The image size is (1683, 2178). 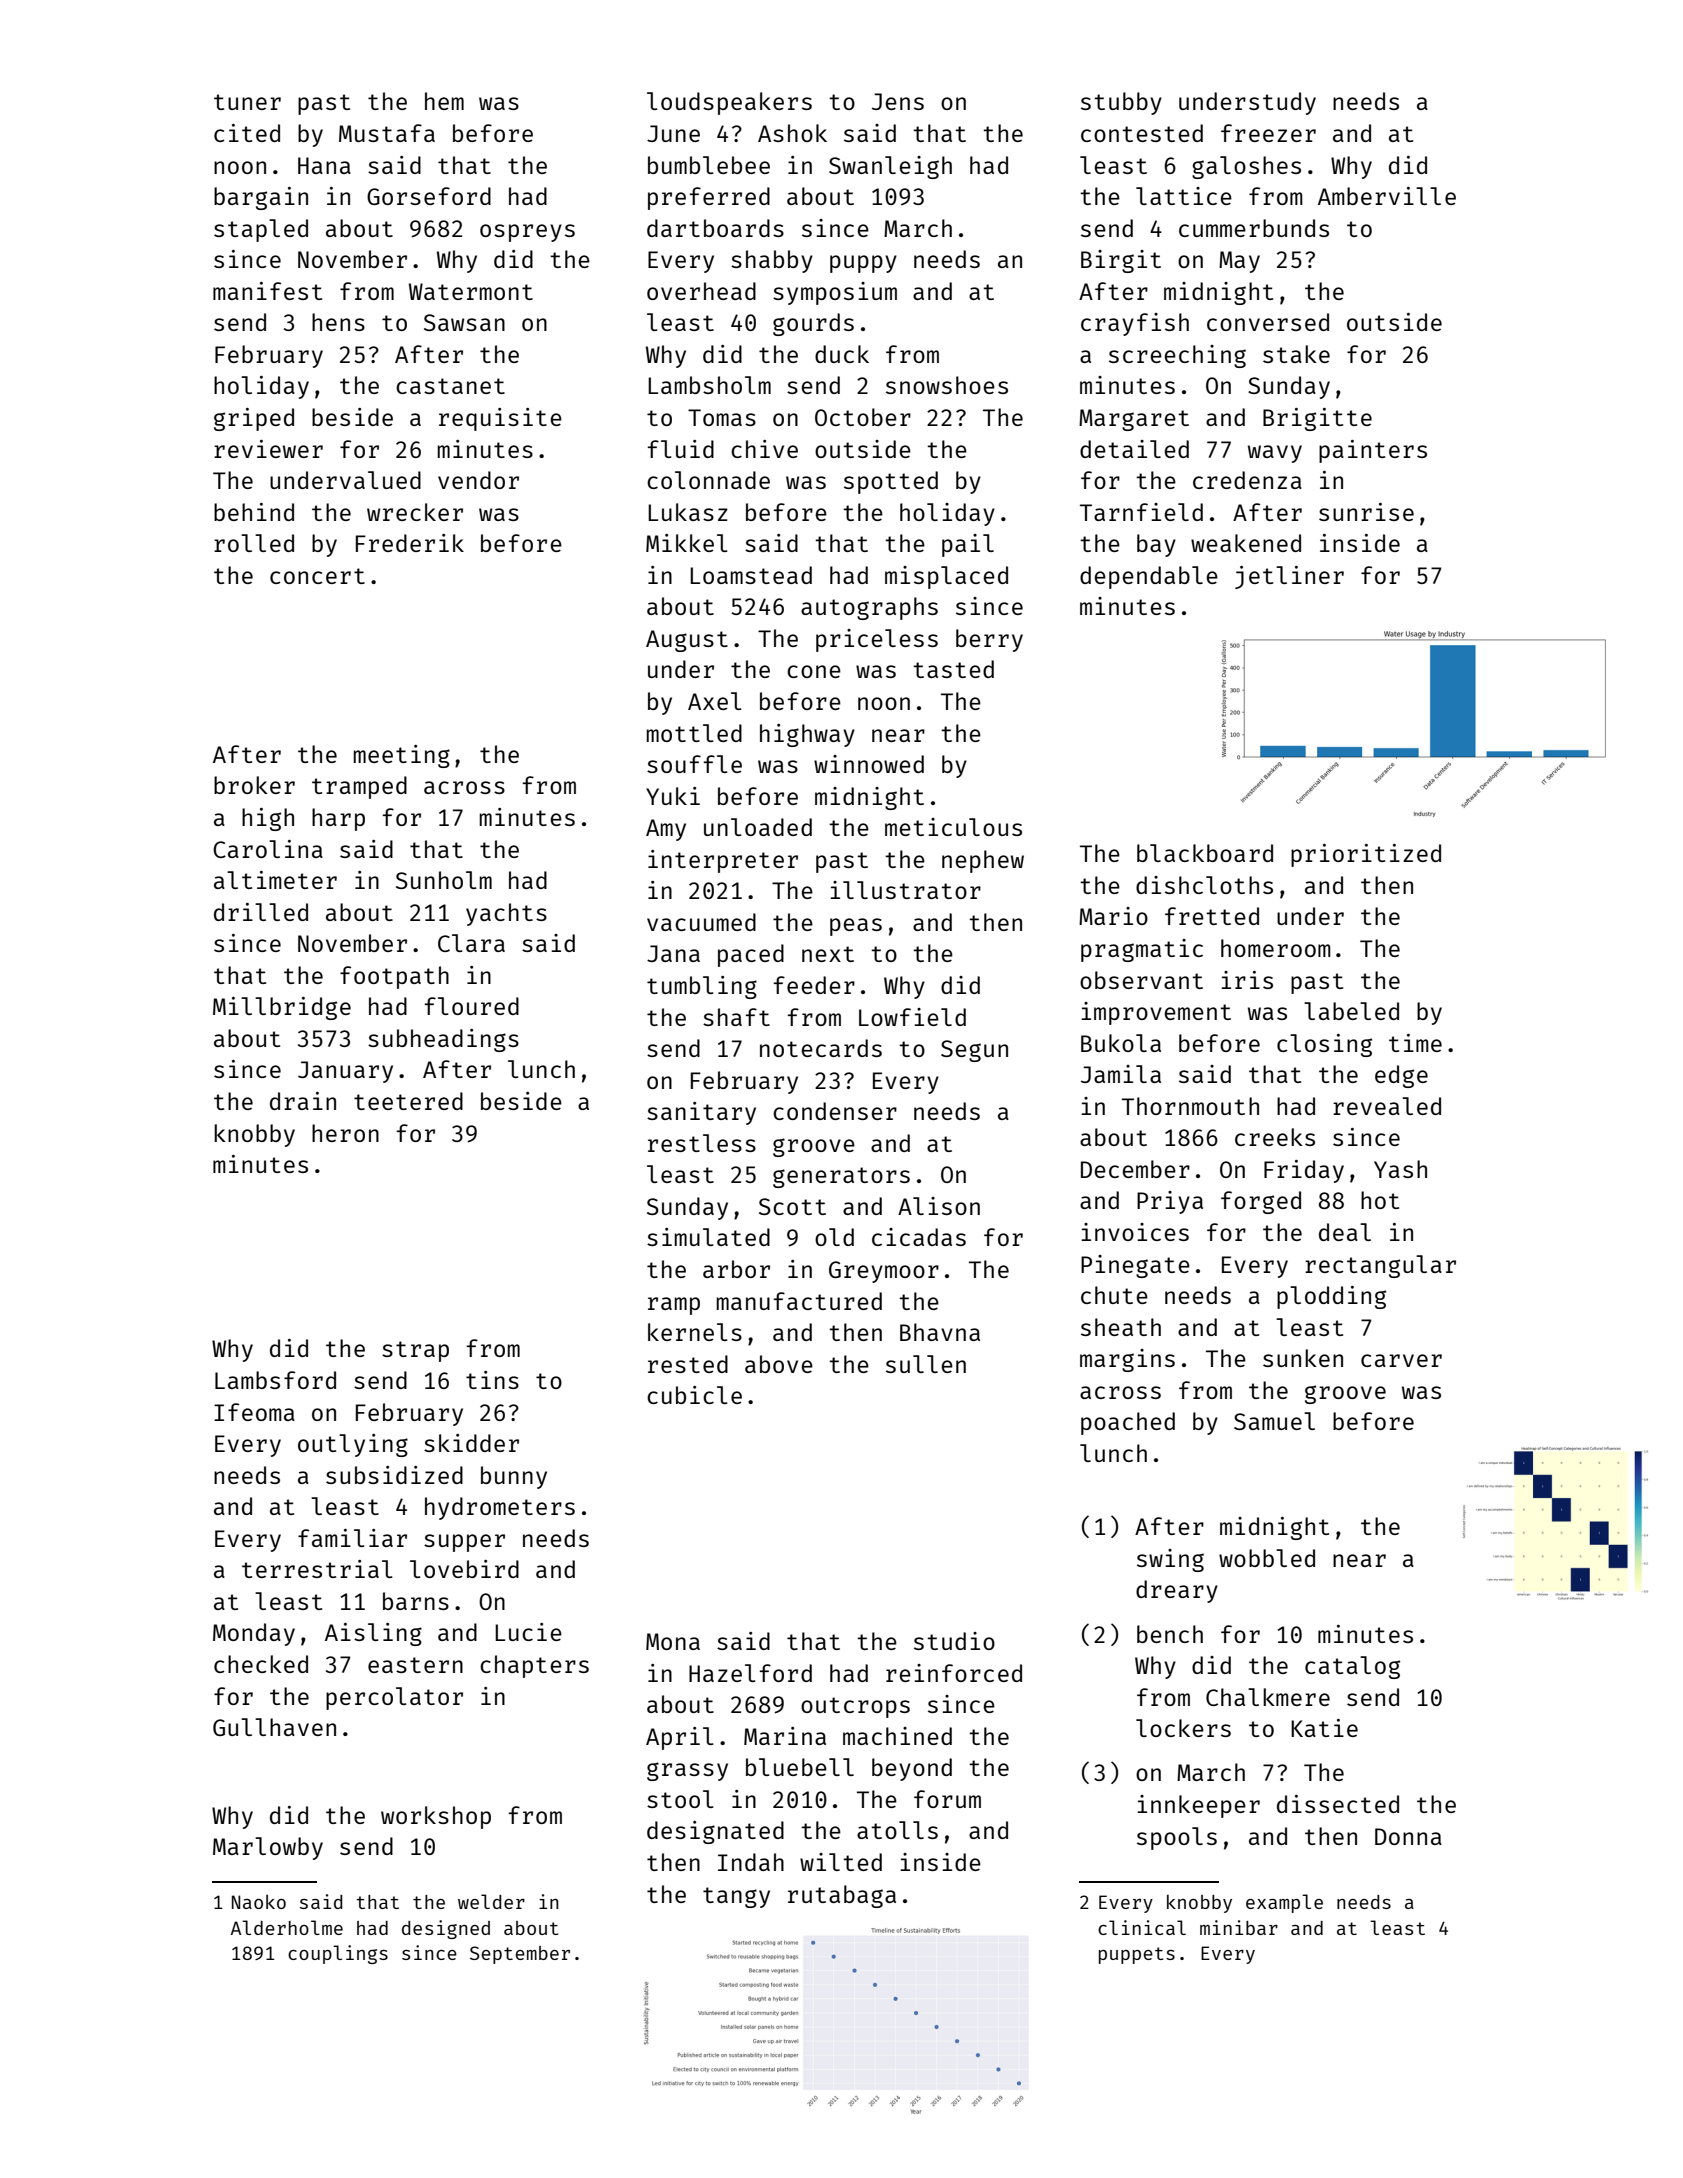 What do you see at coordinates (338, 1954) in the screenshot?
I see `couplings` at bounding box center [338, 1954].
